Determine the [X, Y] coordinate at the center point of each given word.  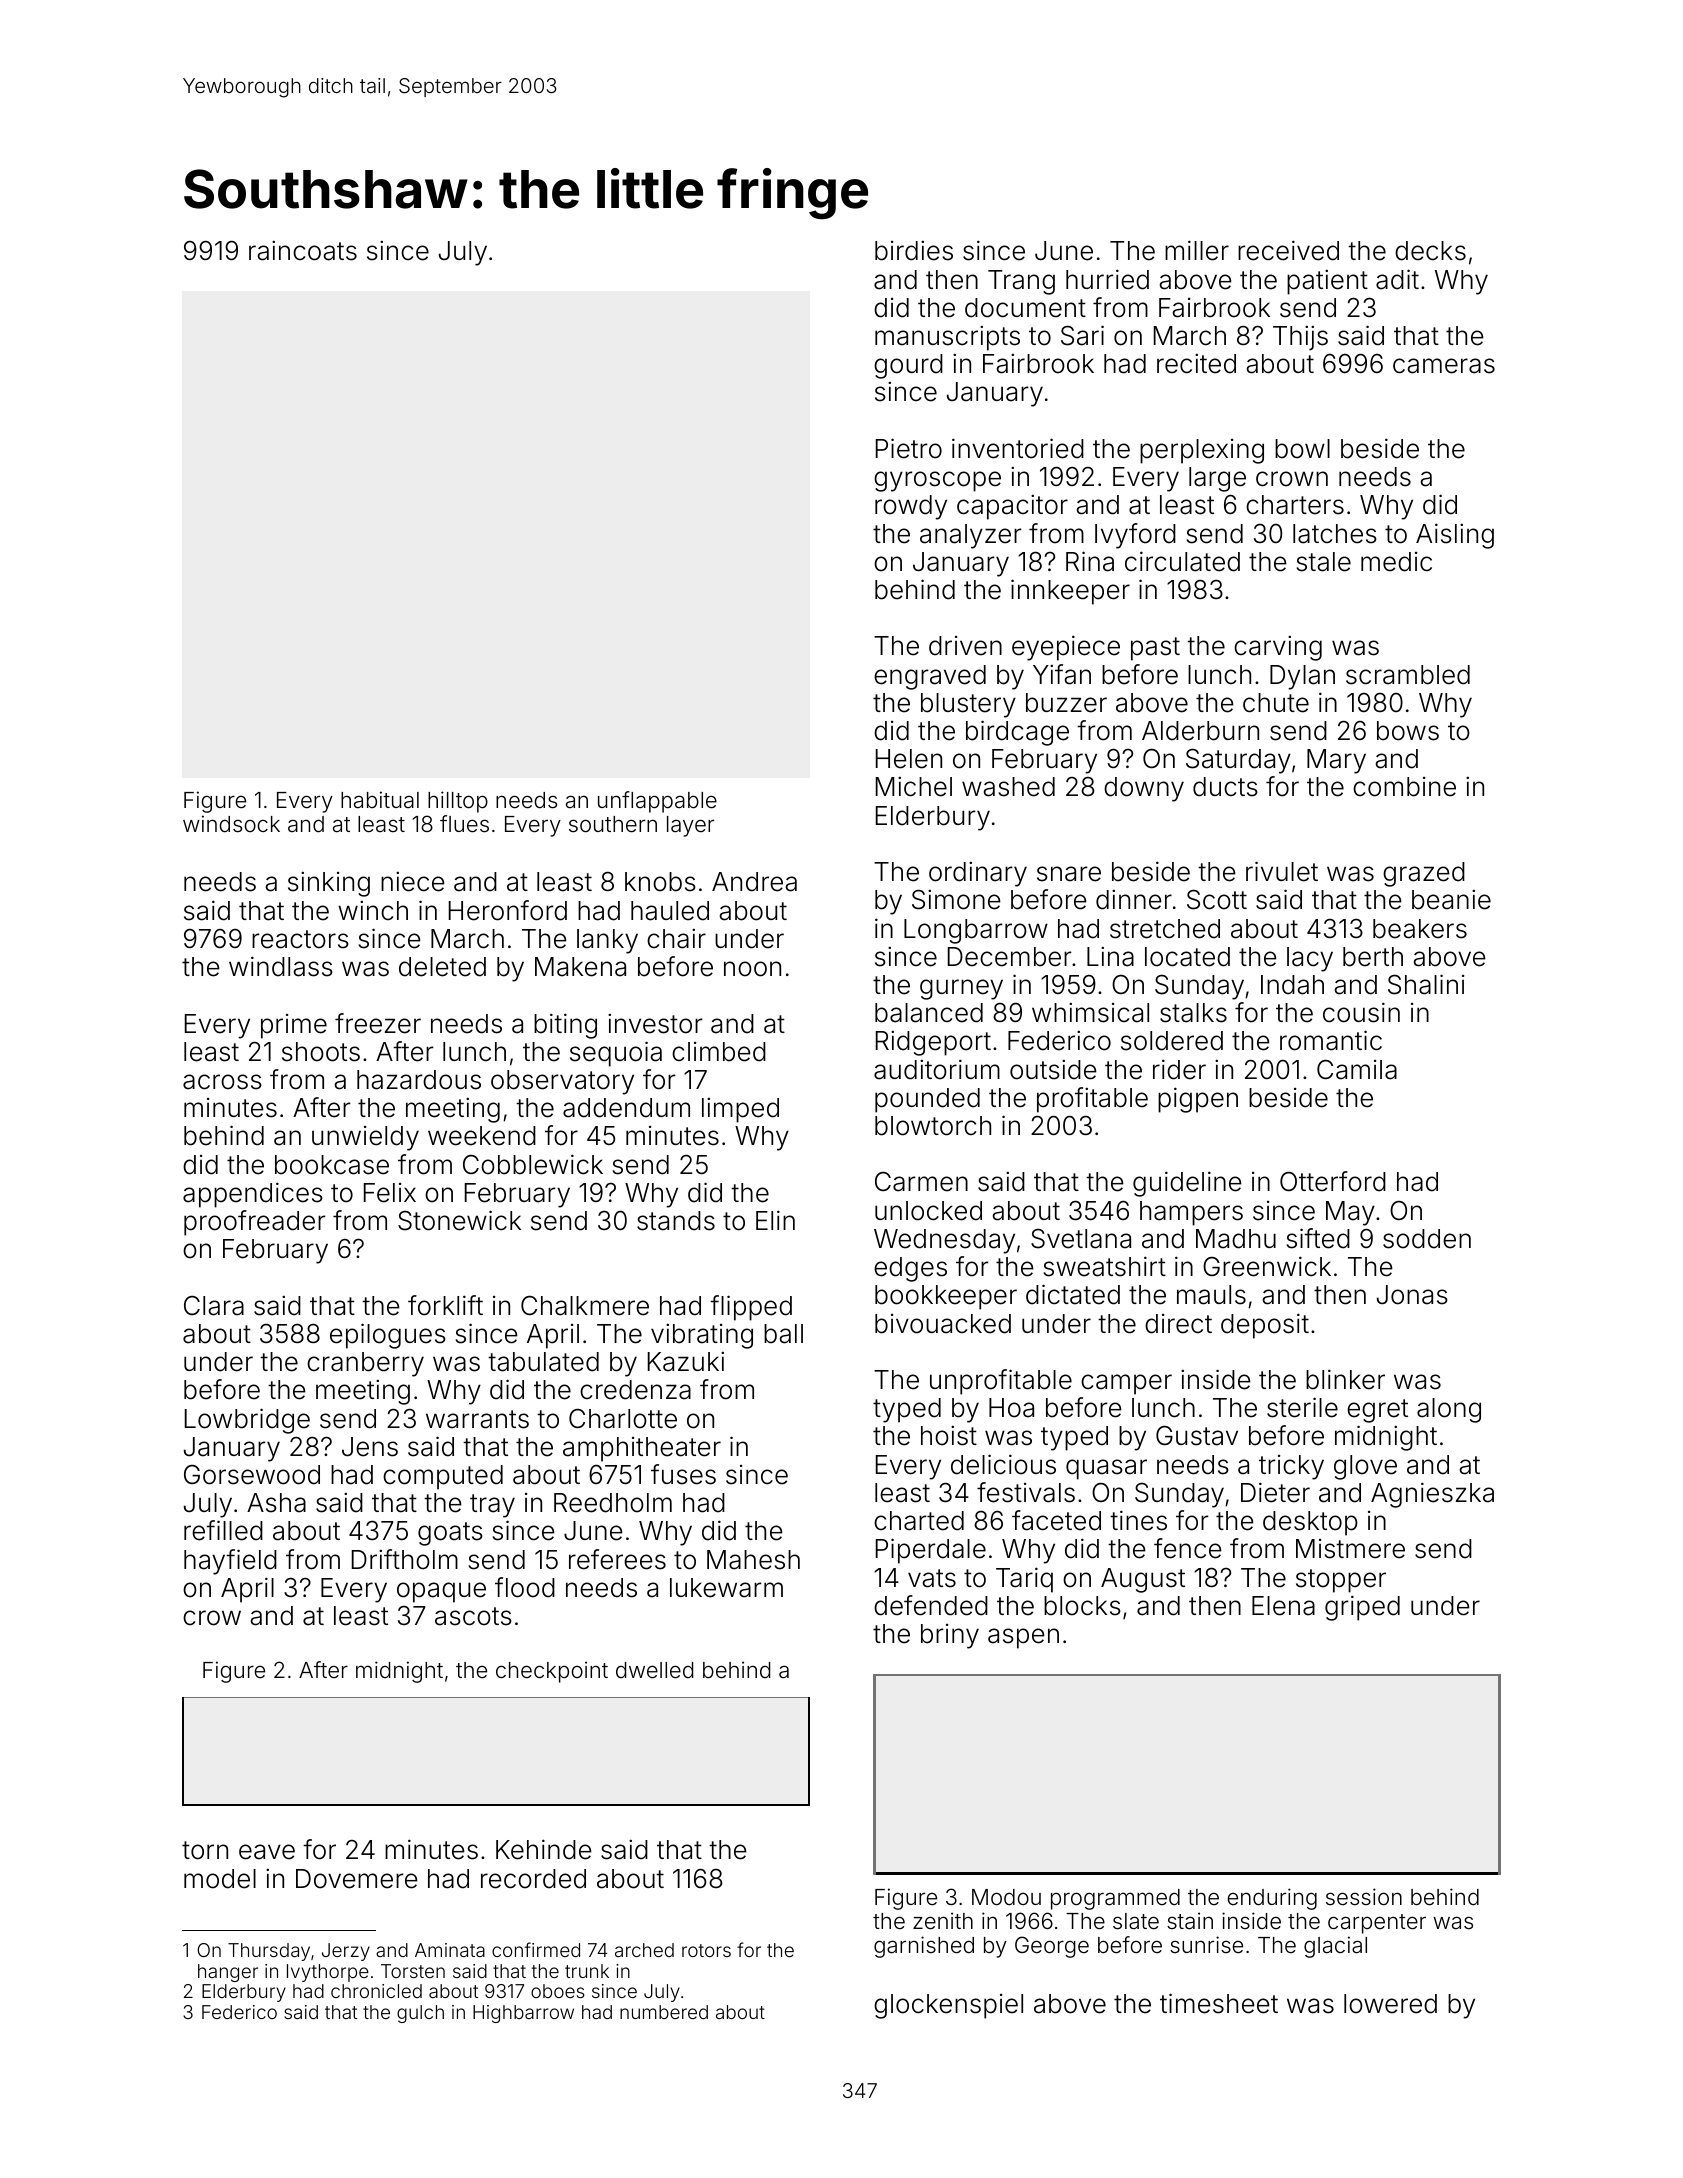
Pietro [909, 448]
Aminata [450, 1950]
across [222, 1082]
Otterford [1333, 1181]
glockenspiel [948, 2006]
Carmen [921, 1181]
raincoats [303, 250]
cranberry [365, 1364]
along [1449, 1410]
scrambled [1408, 675]
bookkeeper [946, 1297]
